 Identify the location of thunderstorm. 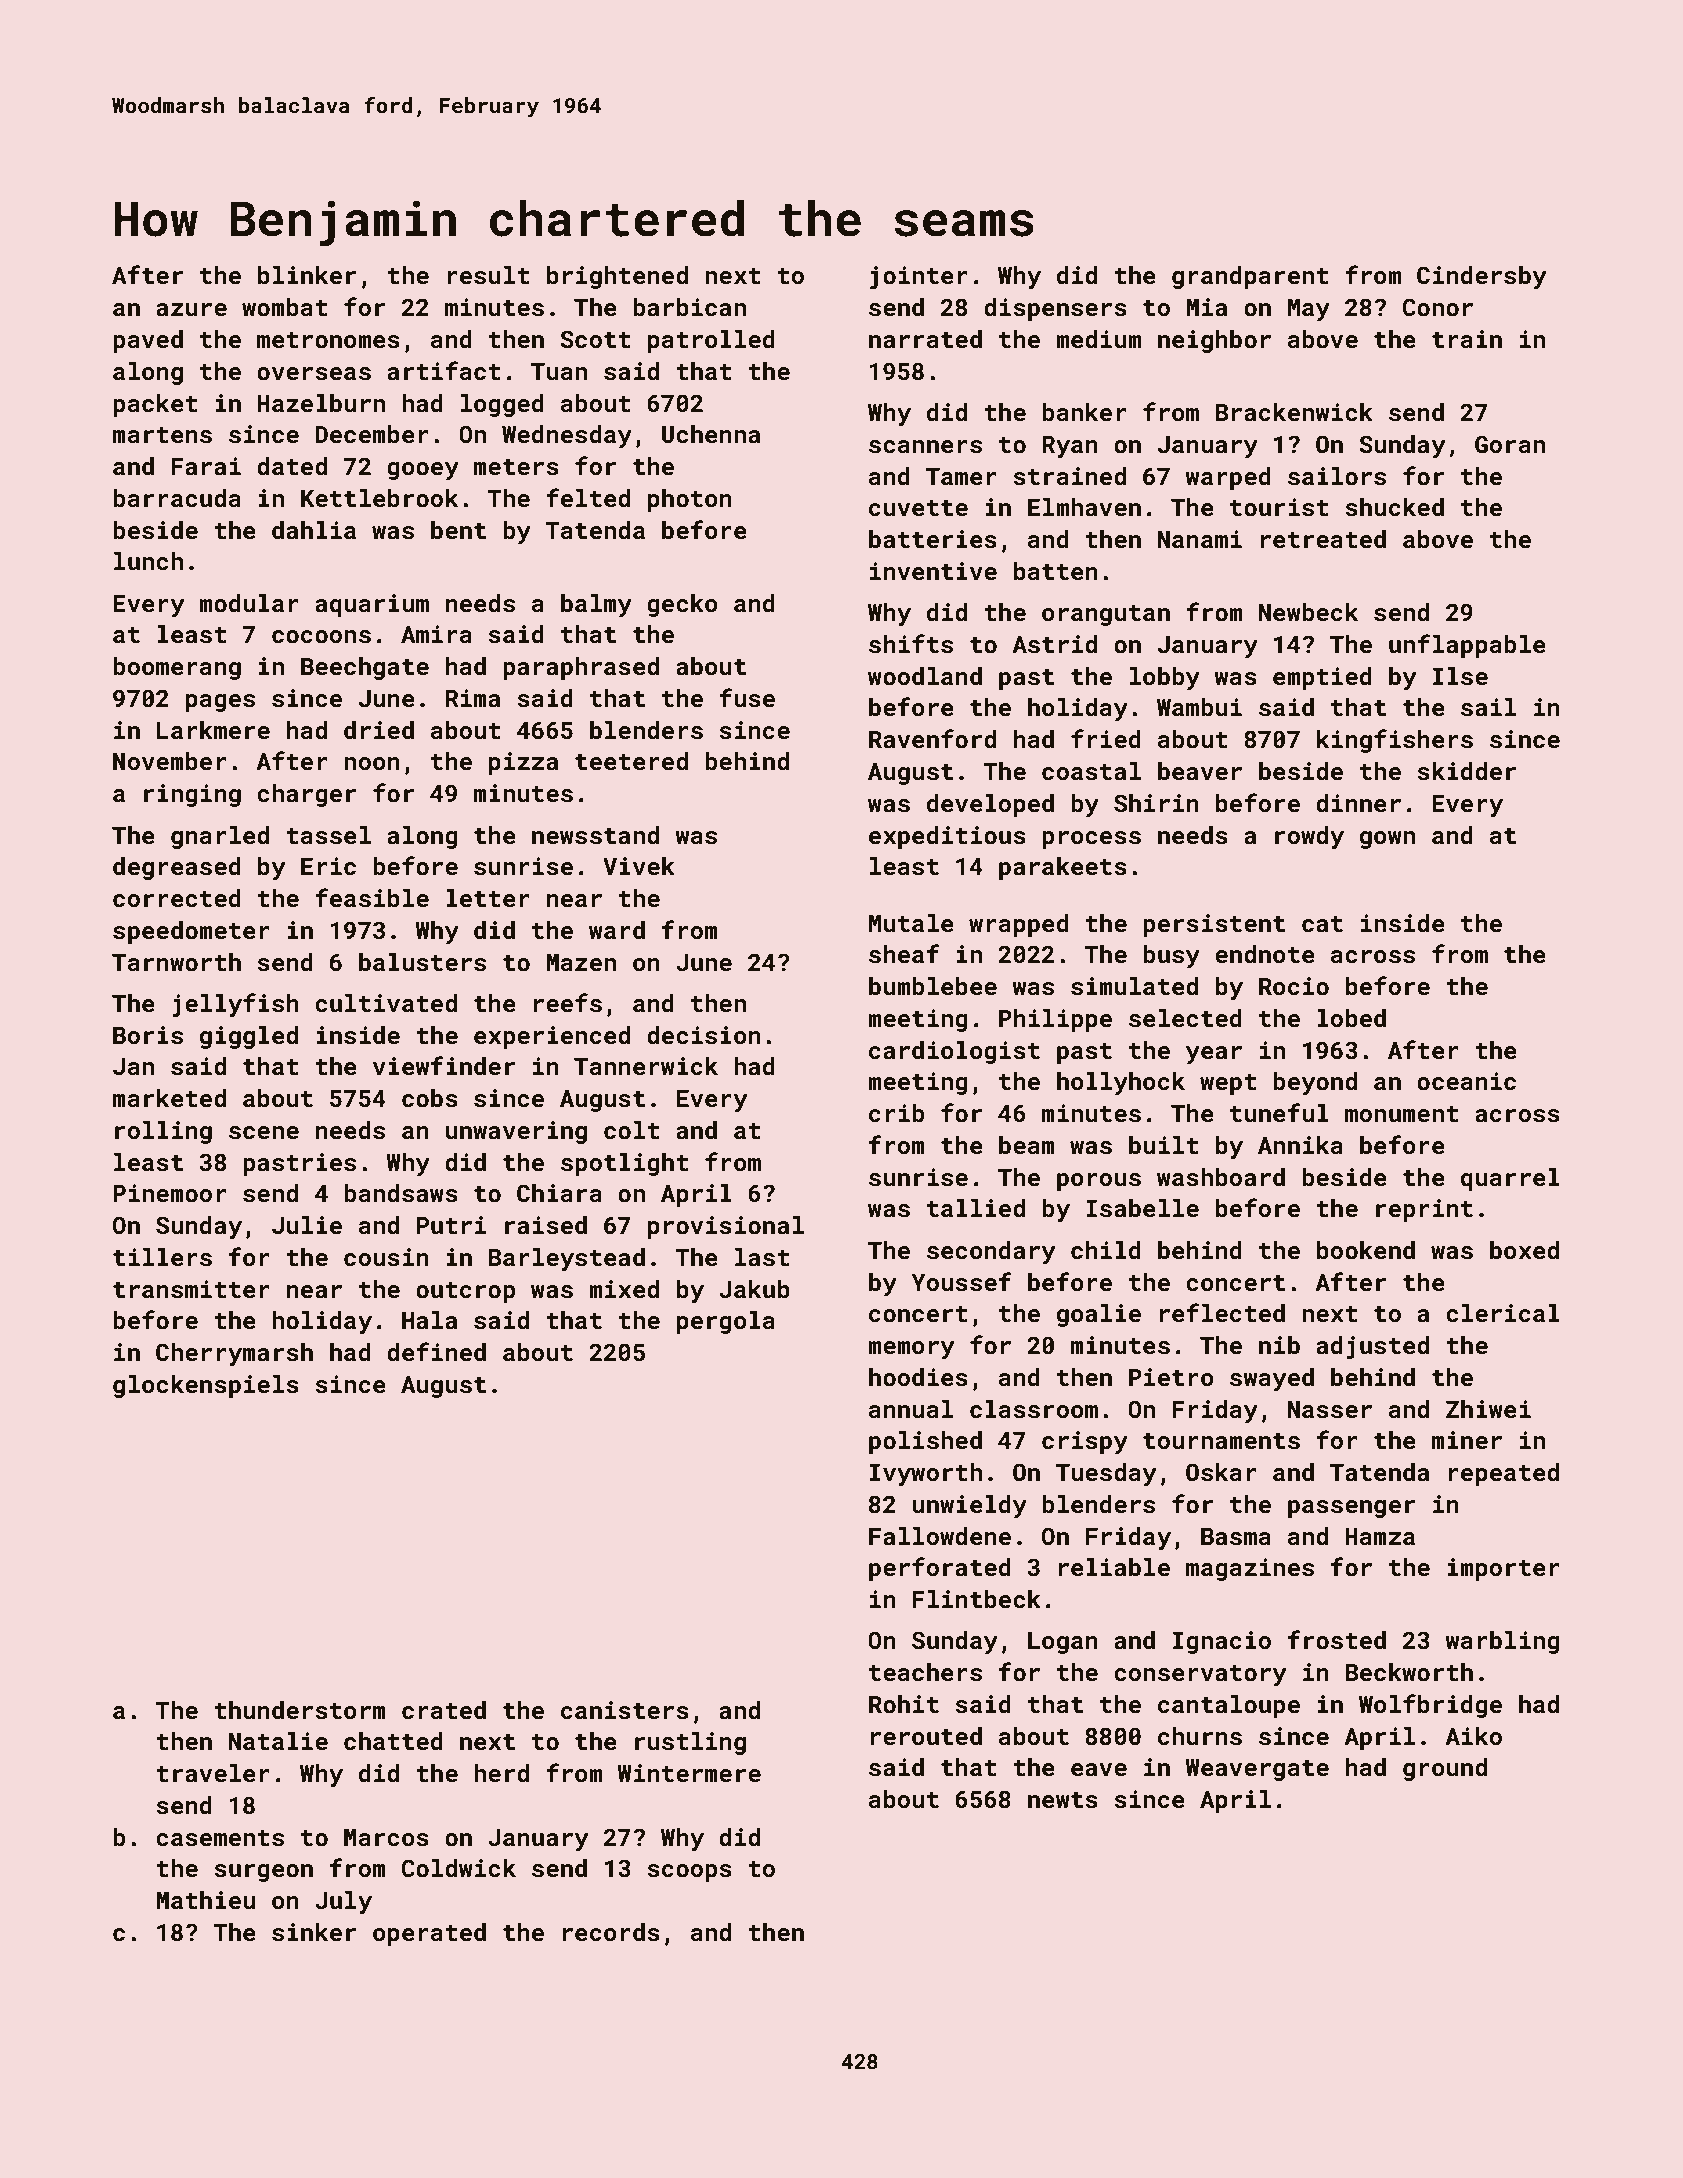
(300, 1710).
